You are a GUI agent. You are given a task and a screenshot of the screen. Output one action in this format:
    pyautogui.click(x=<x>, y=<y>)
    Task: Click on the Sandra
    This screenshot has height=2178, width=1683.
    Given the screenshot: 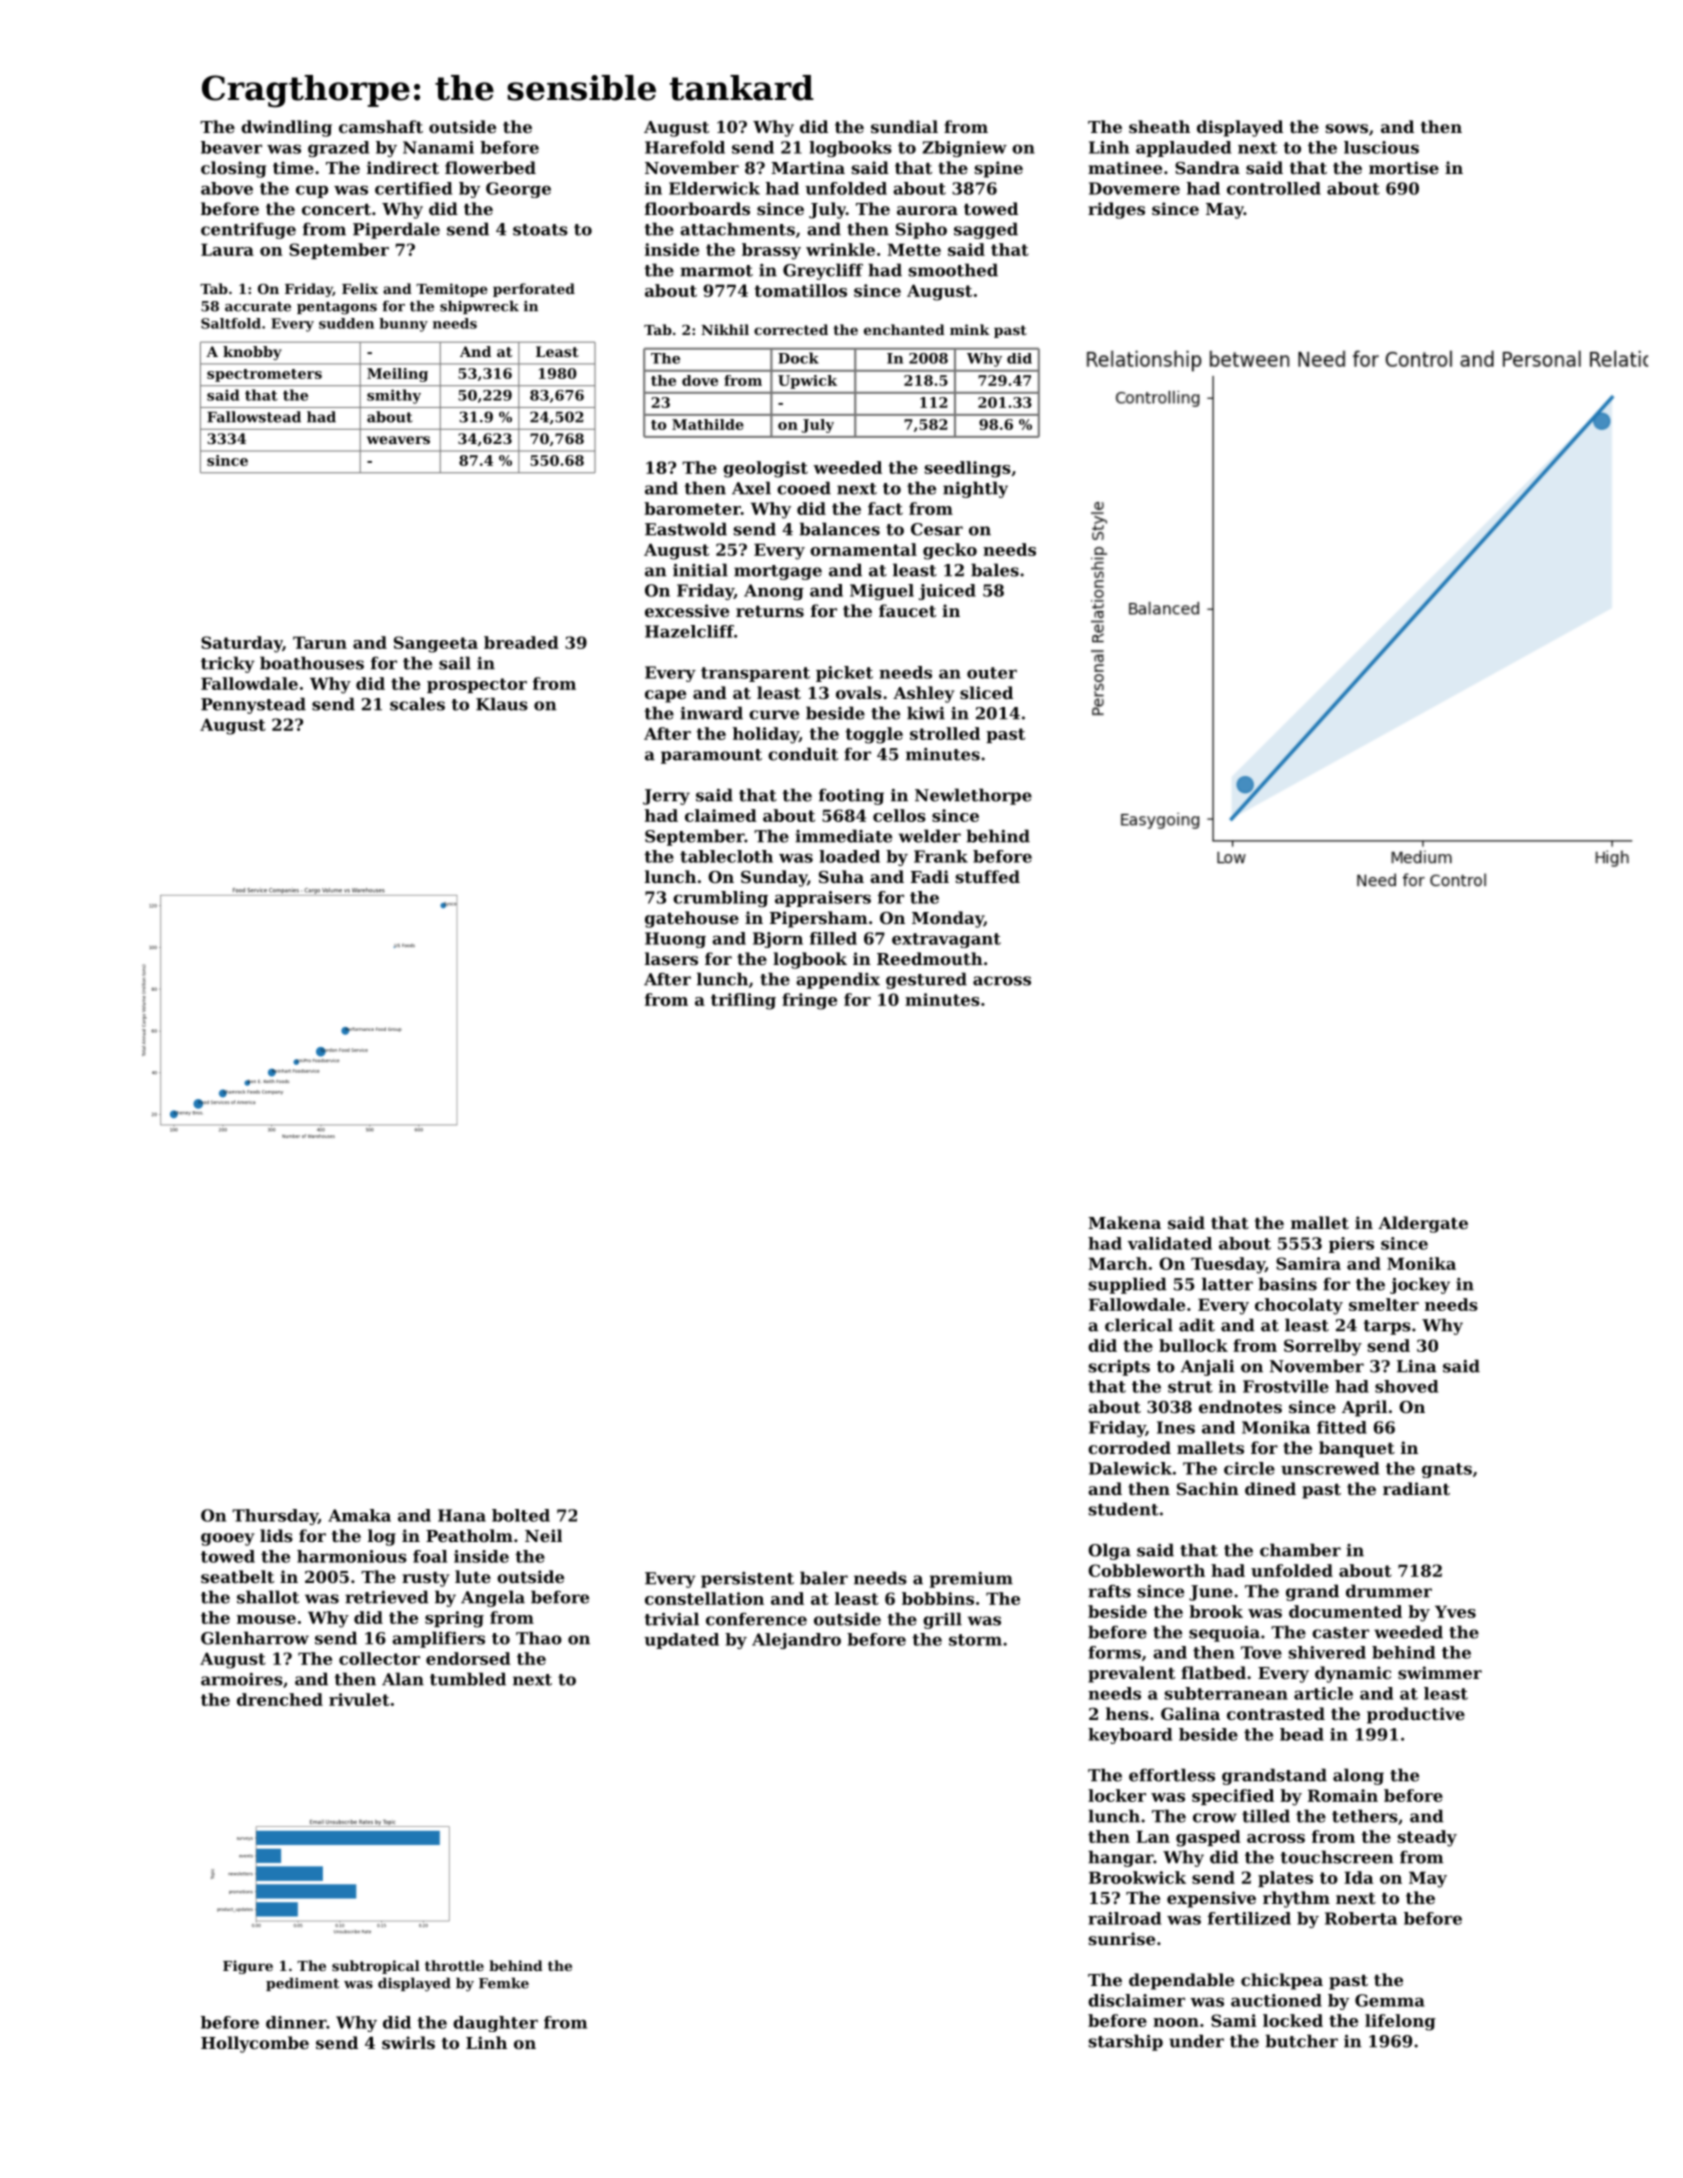 What is the action you would take?
    pyautogui.click(x=1207, y=167)
